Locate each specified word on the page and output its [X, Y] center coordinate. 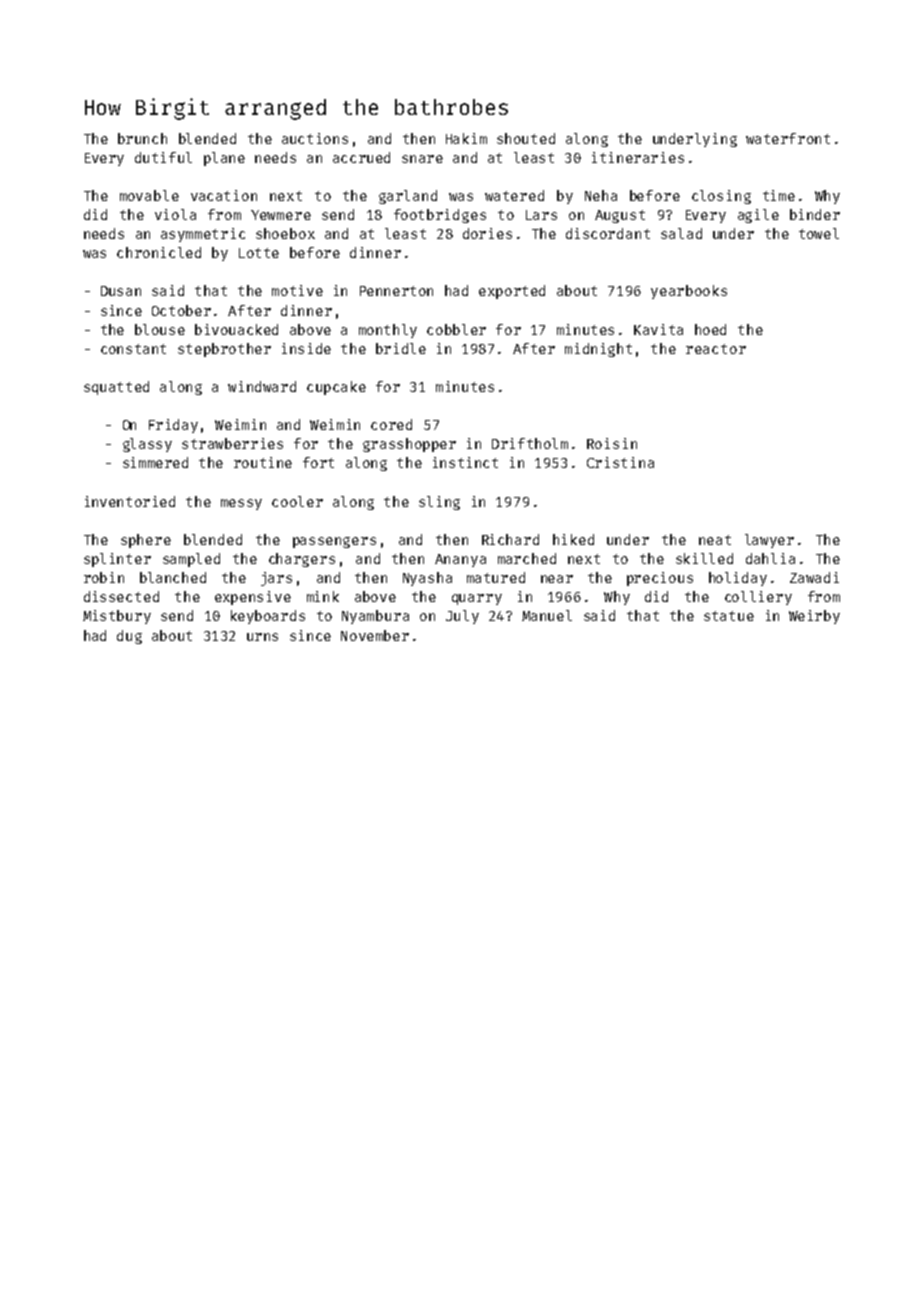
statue [729, 616]
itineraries [638, 157]
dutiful [163, 157]
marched [527, 558]
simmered [155, 462]
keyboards [268, 617]
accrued [361, 157]
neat [715, 540]
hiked [573, 539]
